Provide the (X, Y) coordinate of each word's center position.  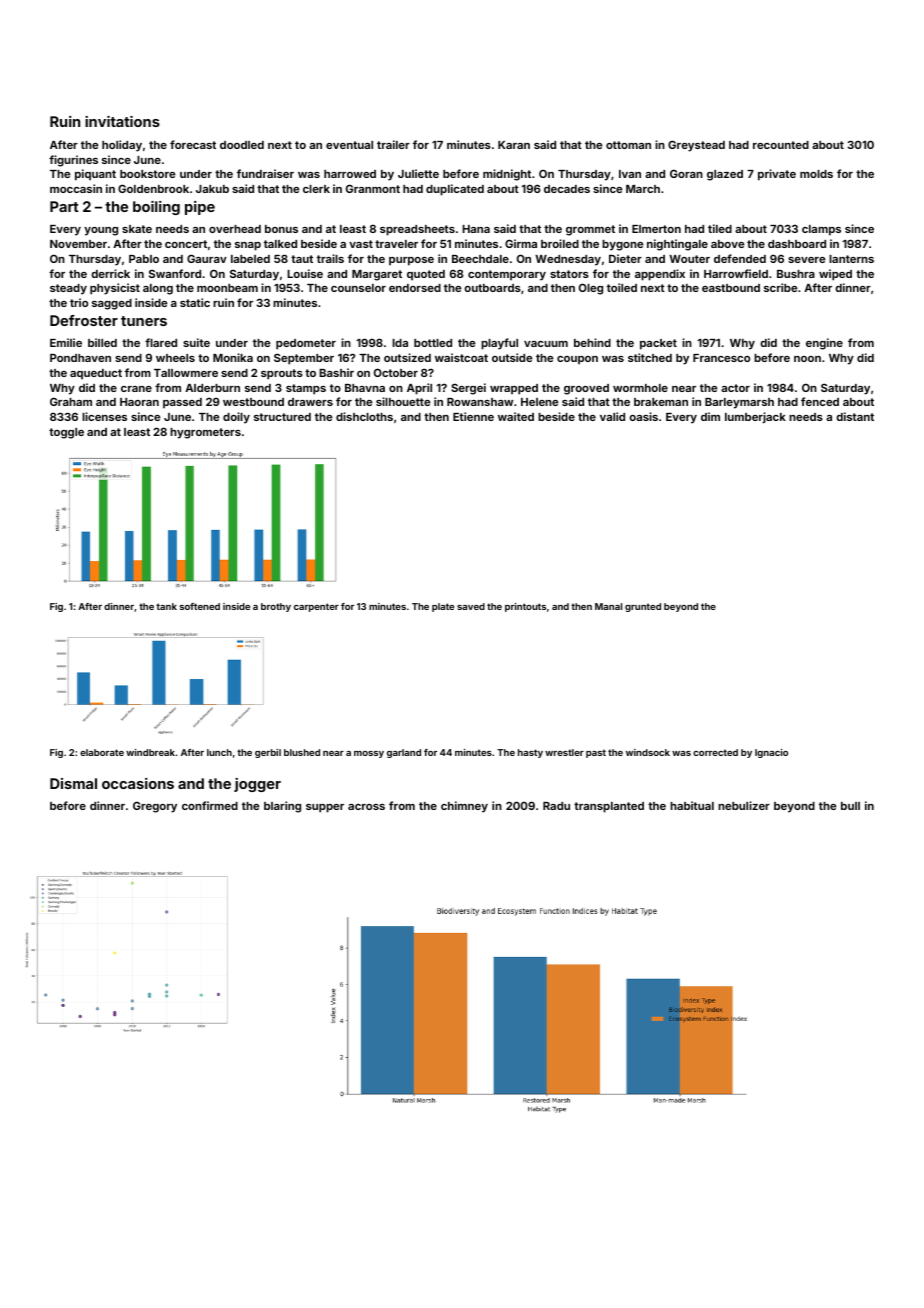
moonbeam (227, 288)
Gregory (155, 807)
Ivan (630, 174)
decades (567, 189)
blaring (282, 807)
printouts (525, 607)
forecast (193, 144)
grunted (643, 607)
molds (816, 174)
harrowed (350, 174)
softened (200, 606)
